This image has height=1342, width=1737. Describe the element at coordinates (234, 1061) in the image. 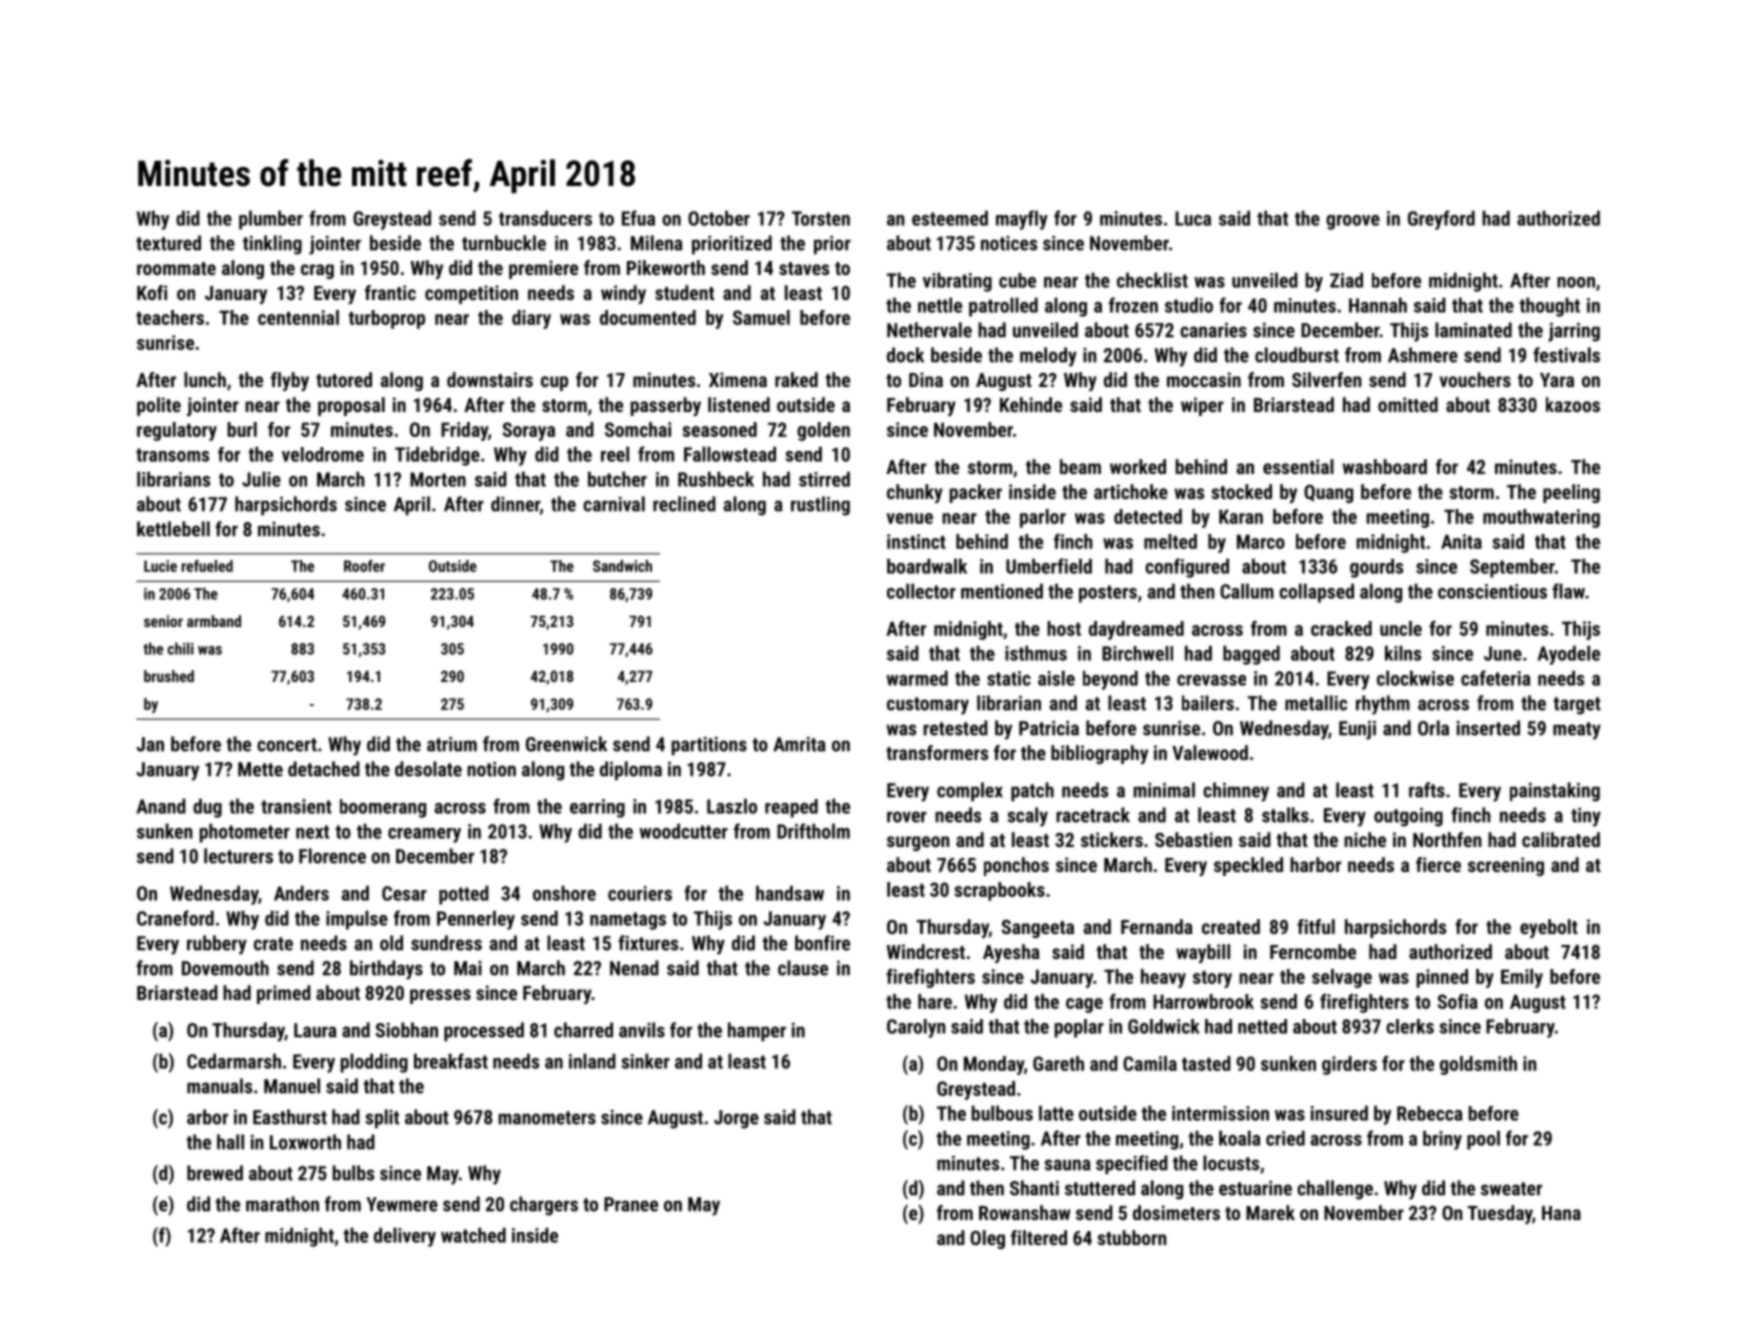

I see `Cedarmarsh` at that location.
